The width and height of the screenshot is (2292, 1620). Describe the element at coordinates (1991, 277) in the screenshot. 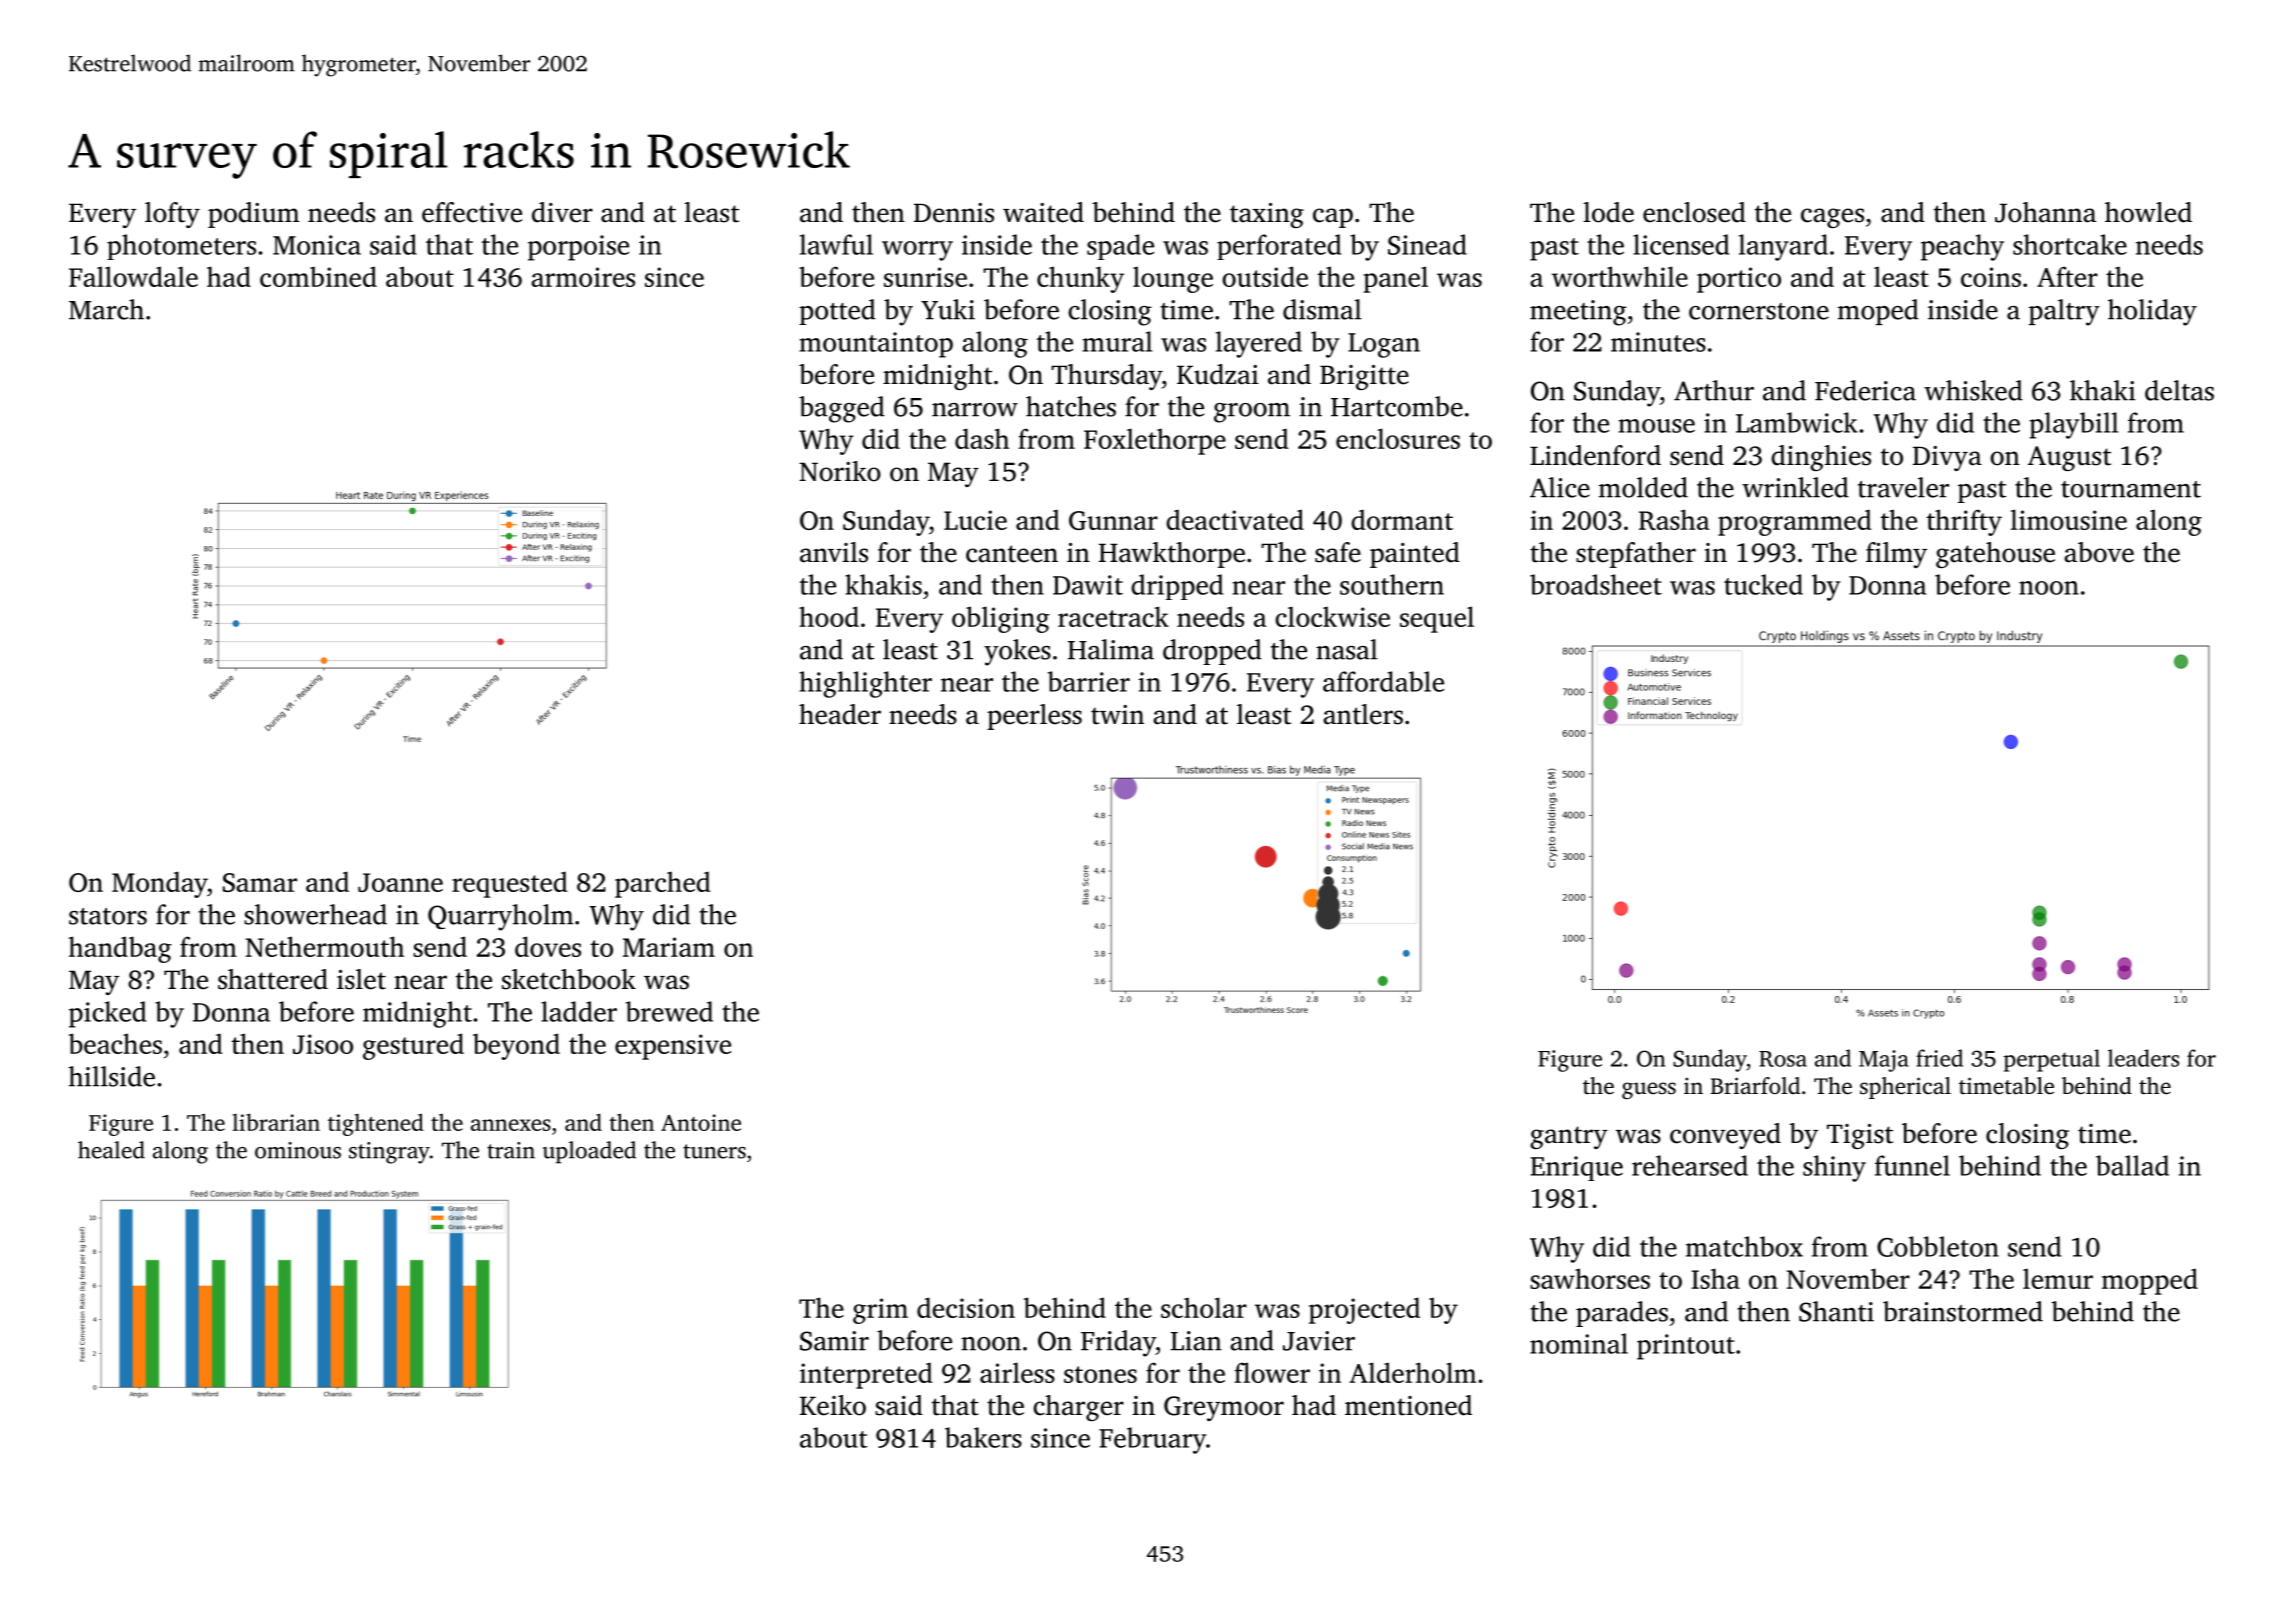

I see `coins` at that location.
